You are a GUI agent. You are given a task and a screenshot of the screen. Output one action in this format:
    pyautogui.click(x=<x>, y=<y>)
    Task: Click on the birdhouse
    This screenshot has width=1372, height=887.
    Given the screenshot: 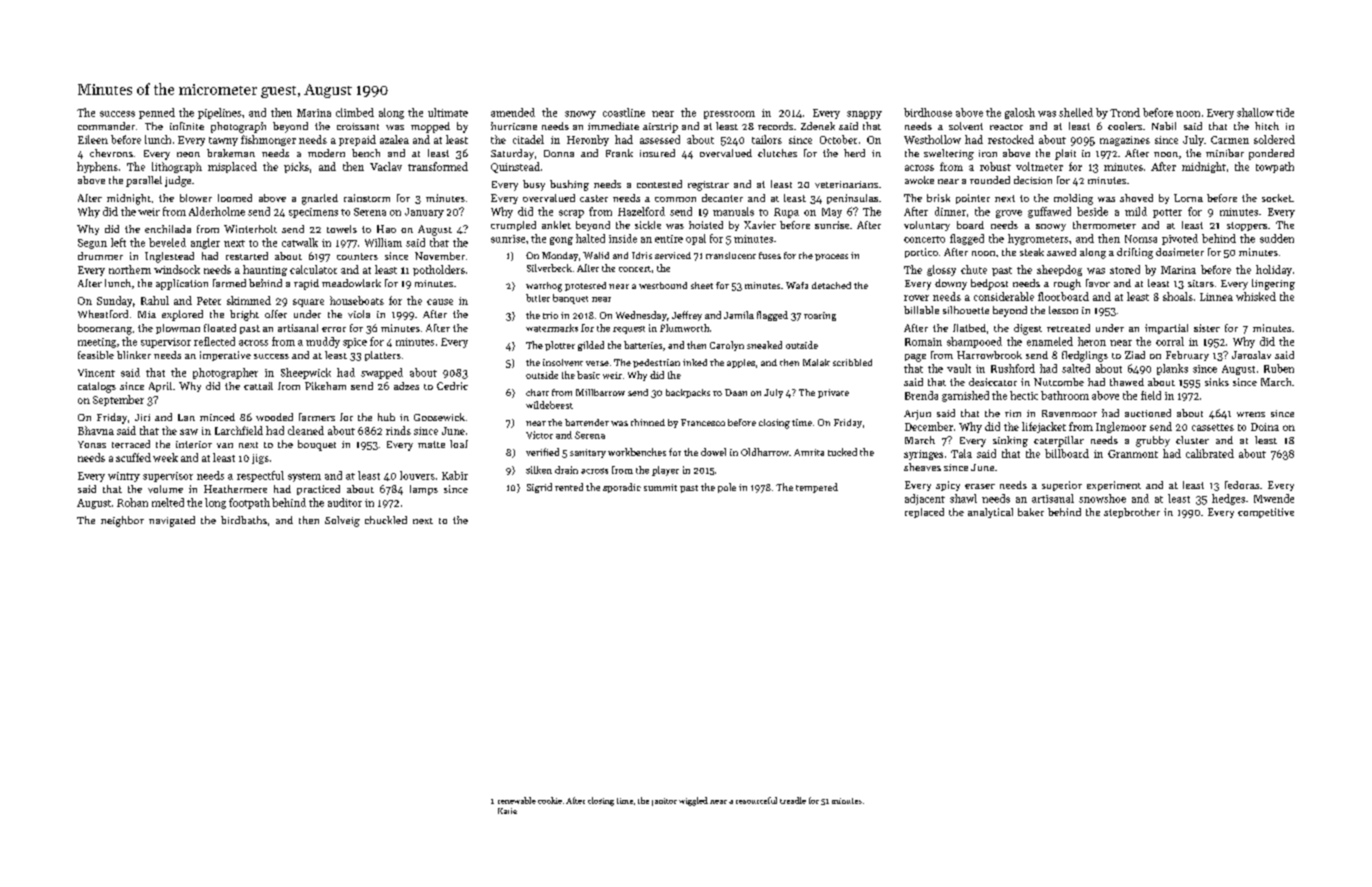 What is the action you would take?
    pyautogui.click(x=928, y=112)
